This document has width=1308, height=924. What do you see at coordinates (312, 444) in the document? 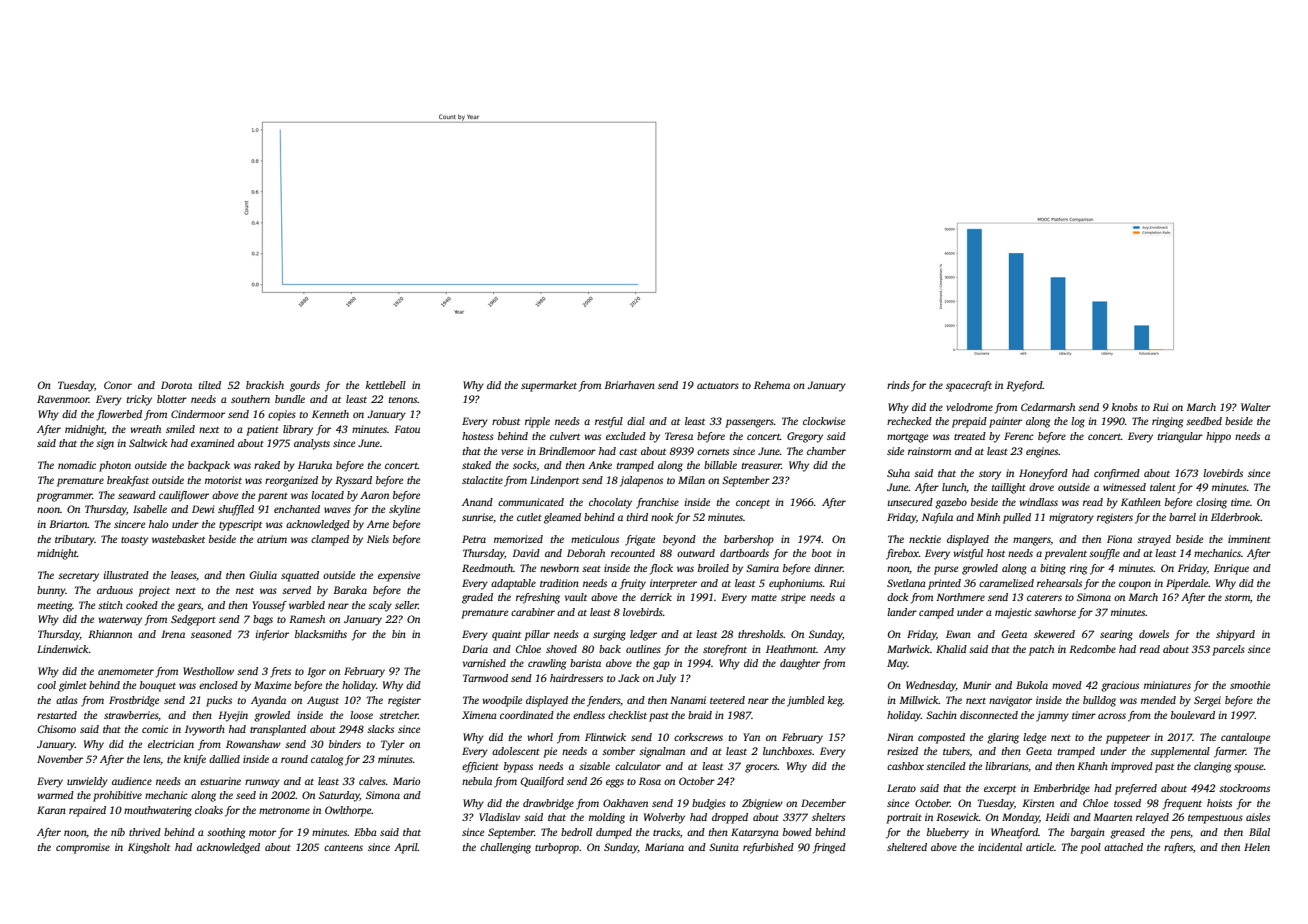
I see `analysts` at bounding box center [312, 444].
